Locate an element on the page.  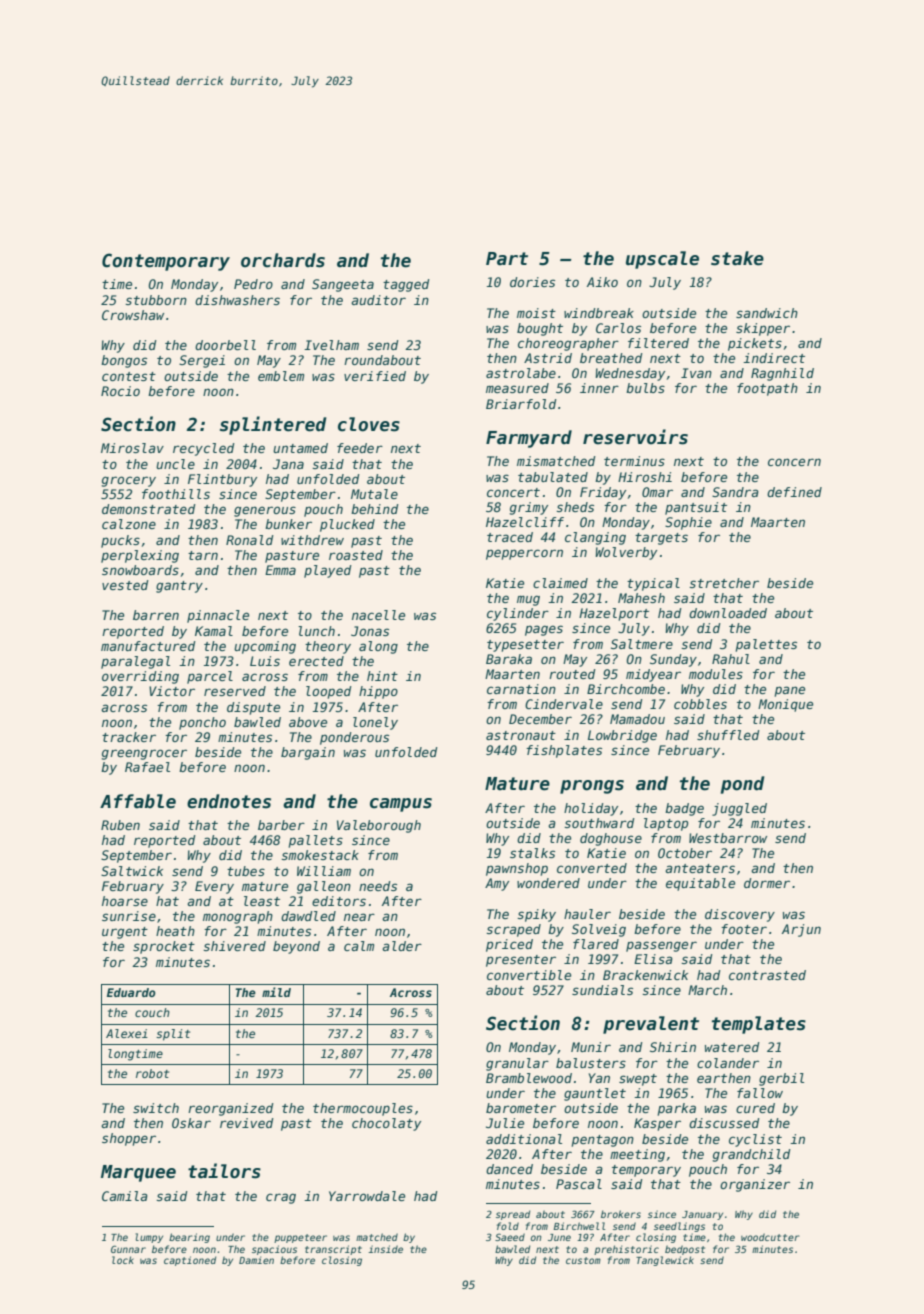
cyclist is located at coordinates (755, 1140).
